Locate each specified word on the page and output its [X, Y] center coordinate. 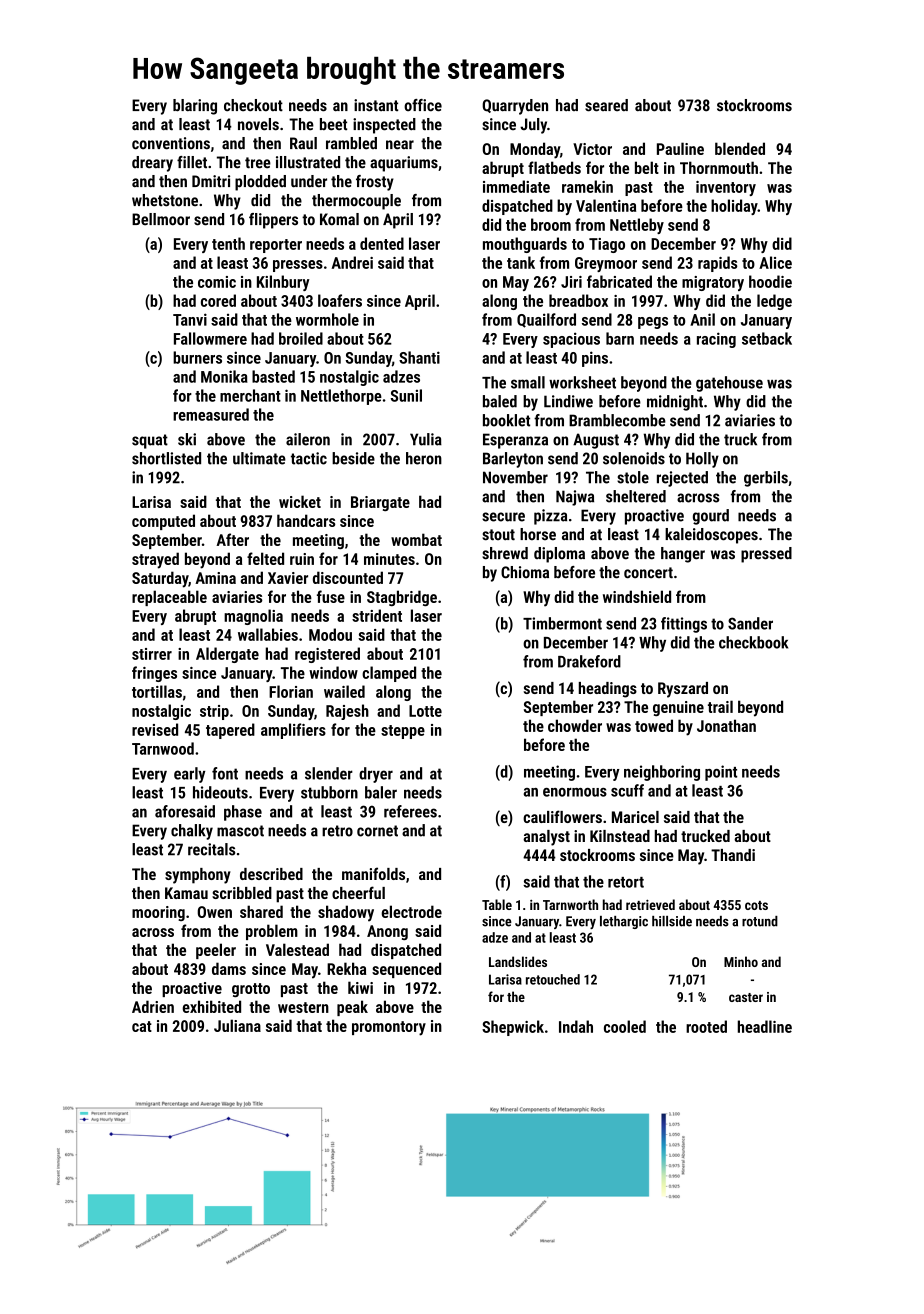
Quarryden [515, 107]
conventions [171, 143]
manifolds [373, 873]
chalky [192, 832]
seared [606, 105]
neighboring [662, 773]
